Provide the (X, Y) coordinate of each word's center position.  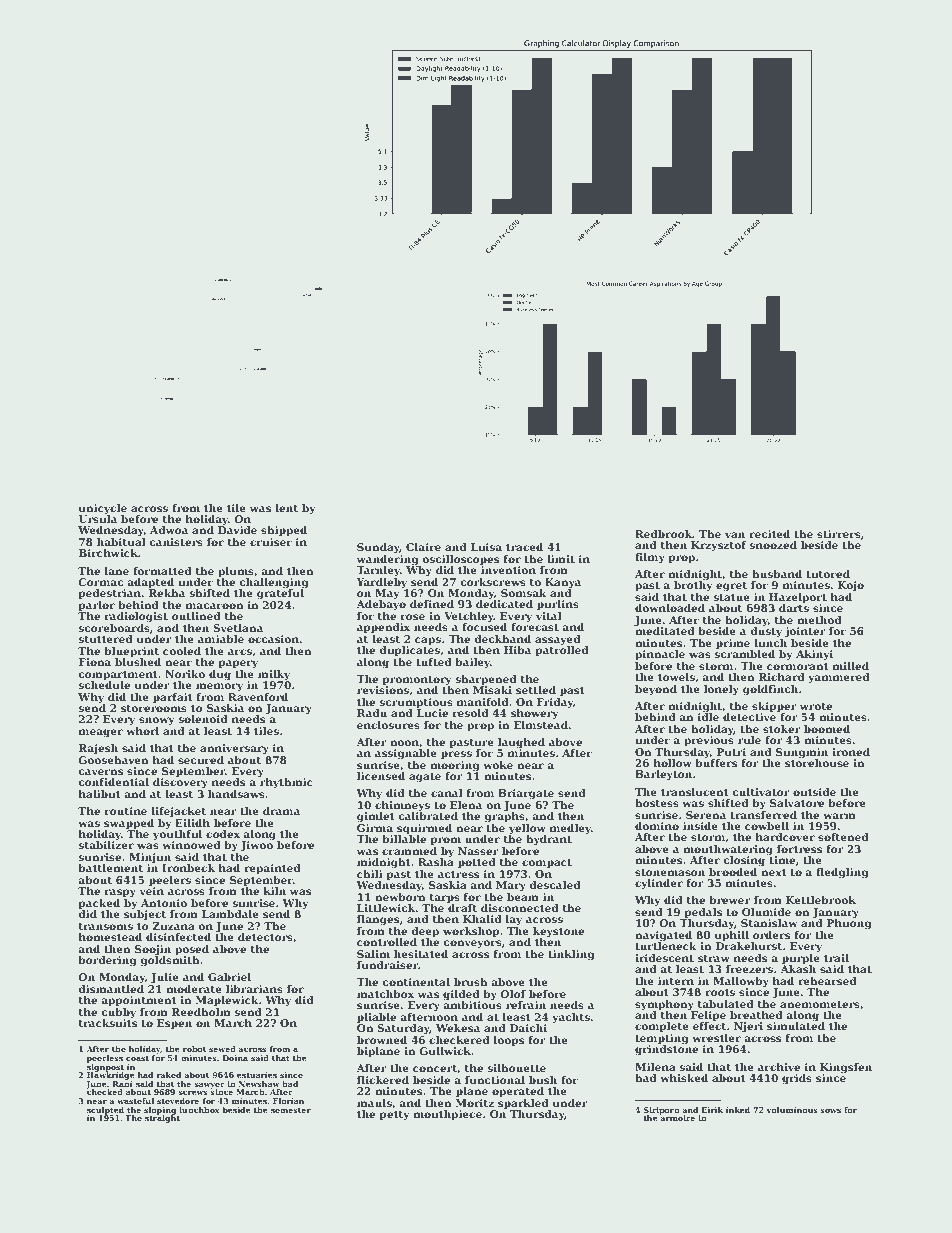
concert (435, 1068)
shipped (284, 531)
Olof (513, 994)
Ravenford (258, 697)
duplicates (409, 651)
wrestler (716, 1038)
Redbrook (664, 534)
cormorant (798, 666)
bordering (107, 961)
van (735, 535)
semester (291, 1110)
